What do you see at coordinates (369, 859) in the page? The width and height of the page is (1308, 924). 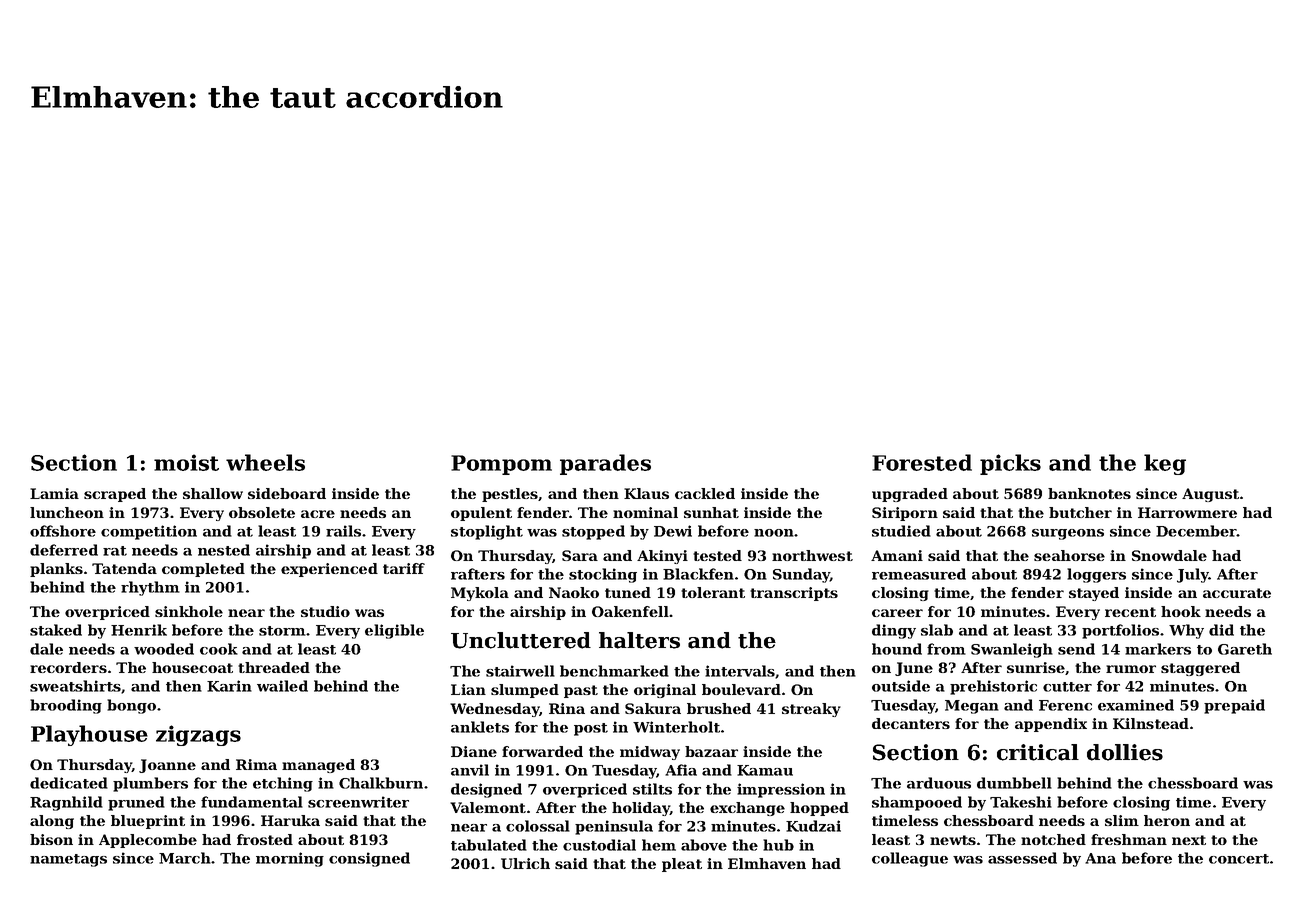 I see `consigned` at bounding box center [369, 859].
